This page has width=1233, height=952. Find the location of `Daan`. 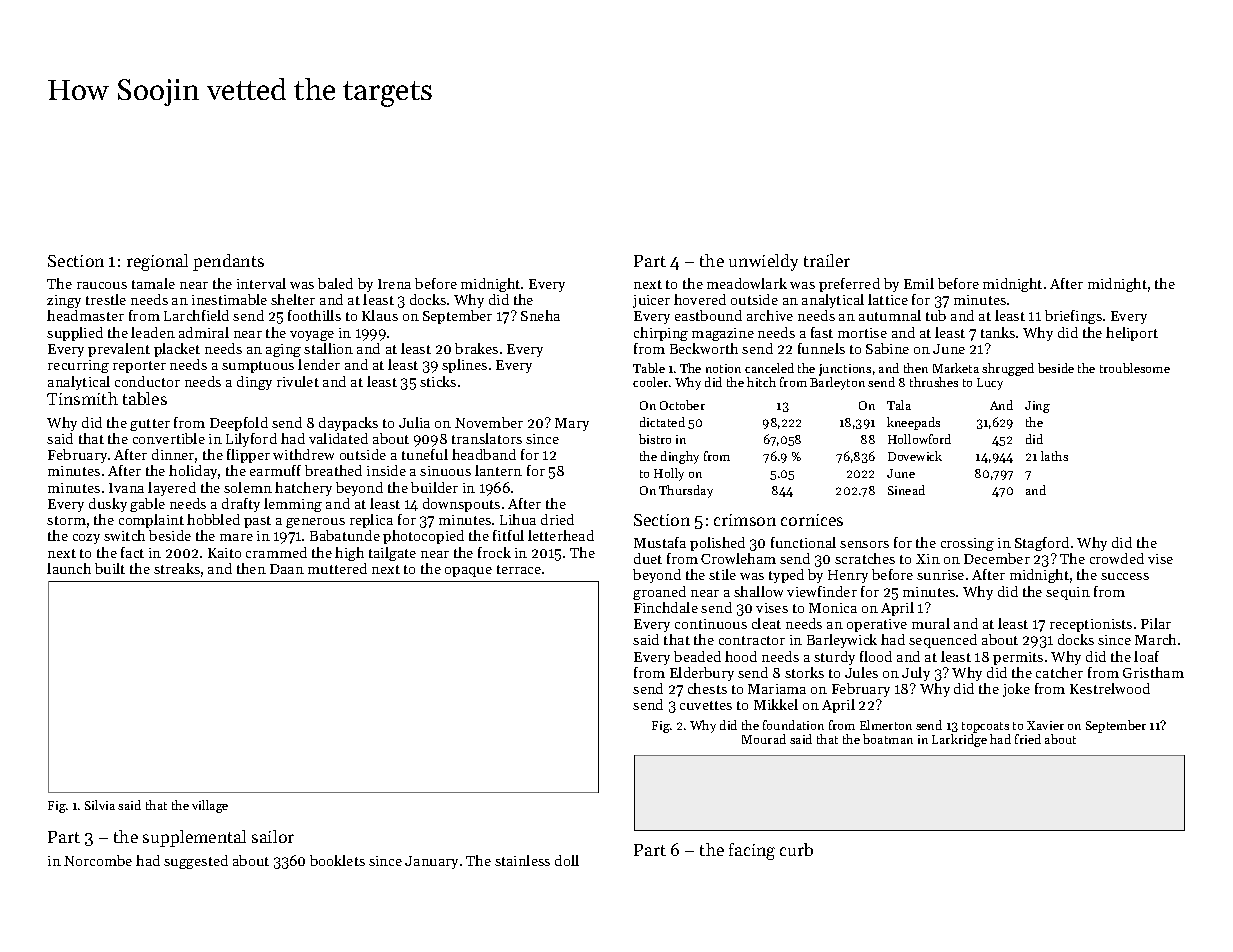

Daan is located at coordinates (287, 569).
